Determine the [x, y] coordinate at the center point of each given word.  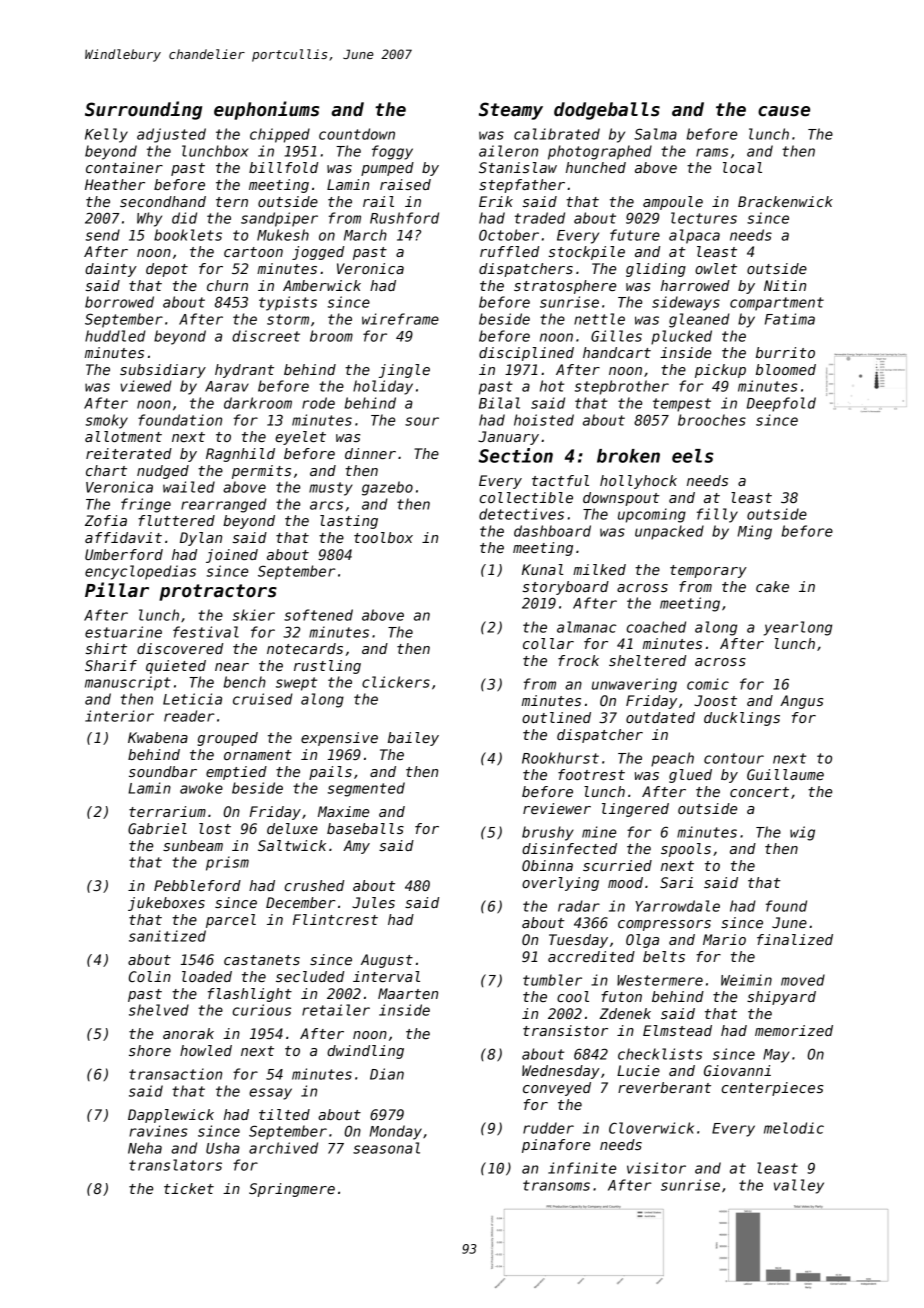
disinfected [569, 848]
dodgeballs [607, 111]
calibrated [557, 134]
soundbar [163, 771]
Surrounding [143, 110]
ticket [189, 1188]
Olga [642, 941]
